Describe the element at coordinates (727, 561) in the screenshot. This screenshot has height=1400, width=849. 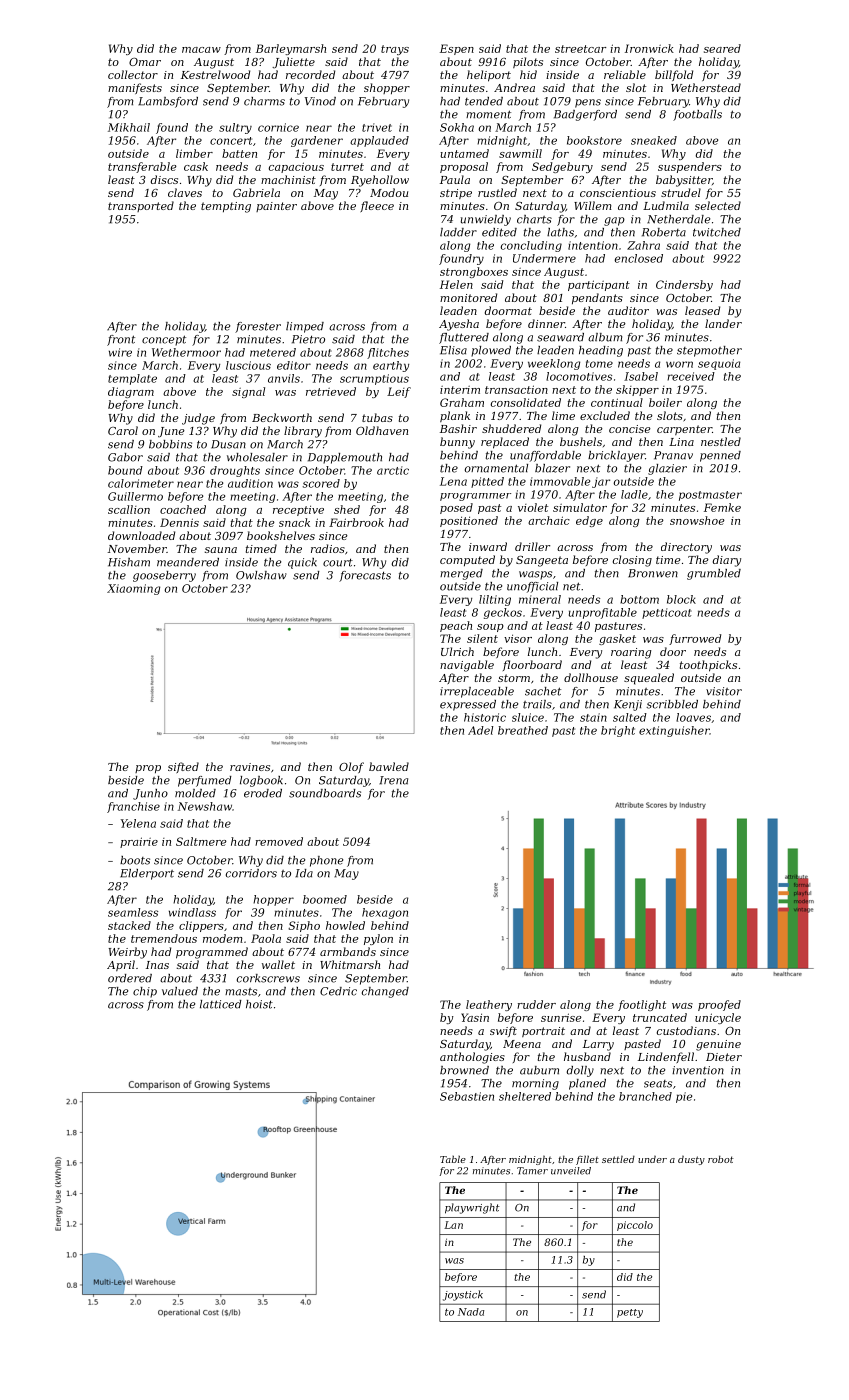
I see `diary` at that location.
